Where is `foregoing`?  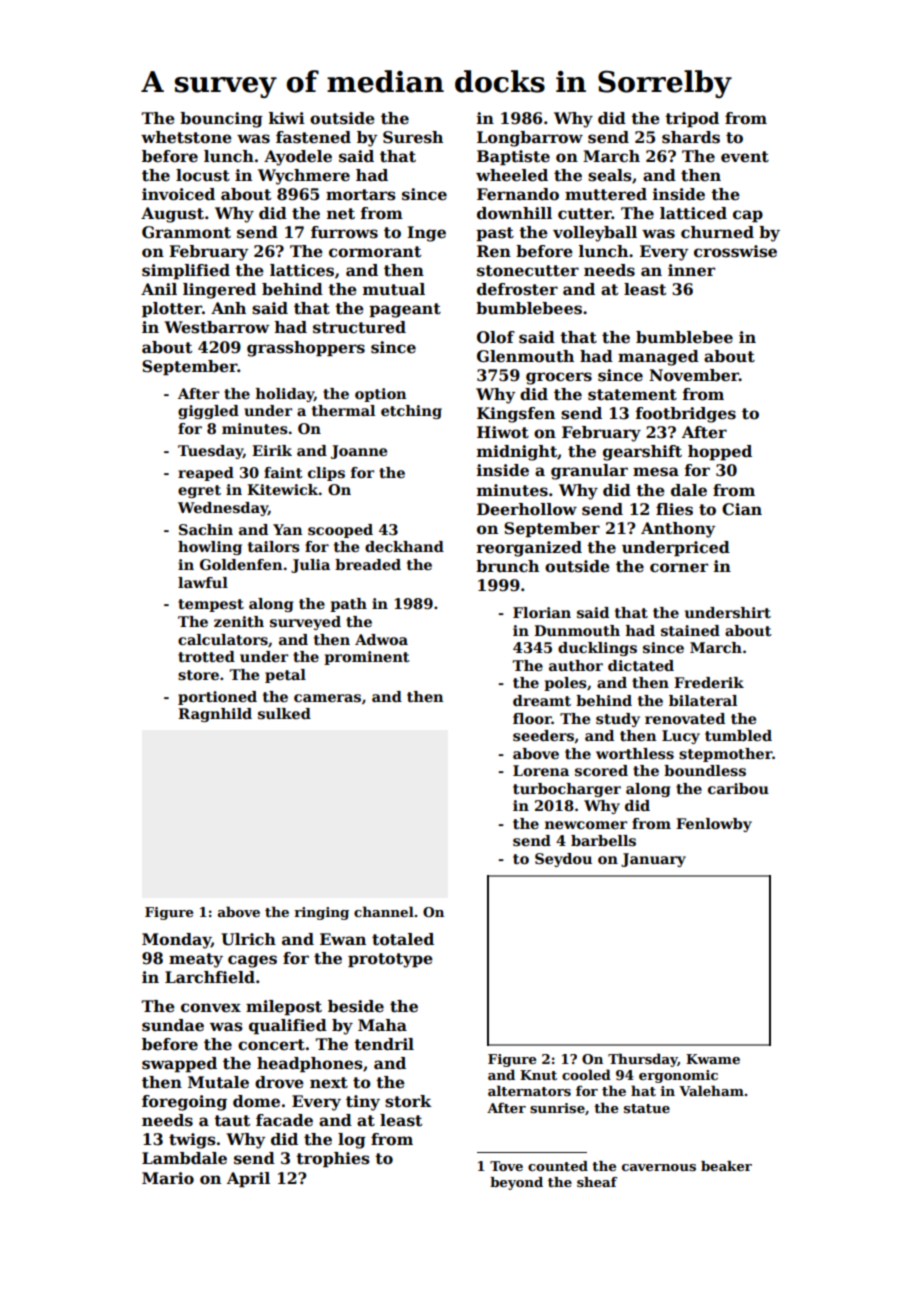
foregoing is located at coordinates (184, 1103).
